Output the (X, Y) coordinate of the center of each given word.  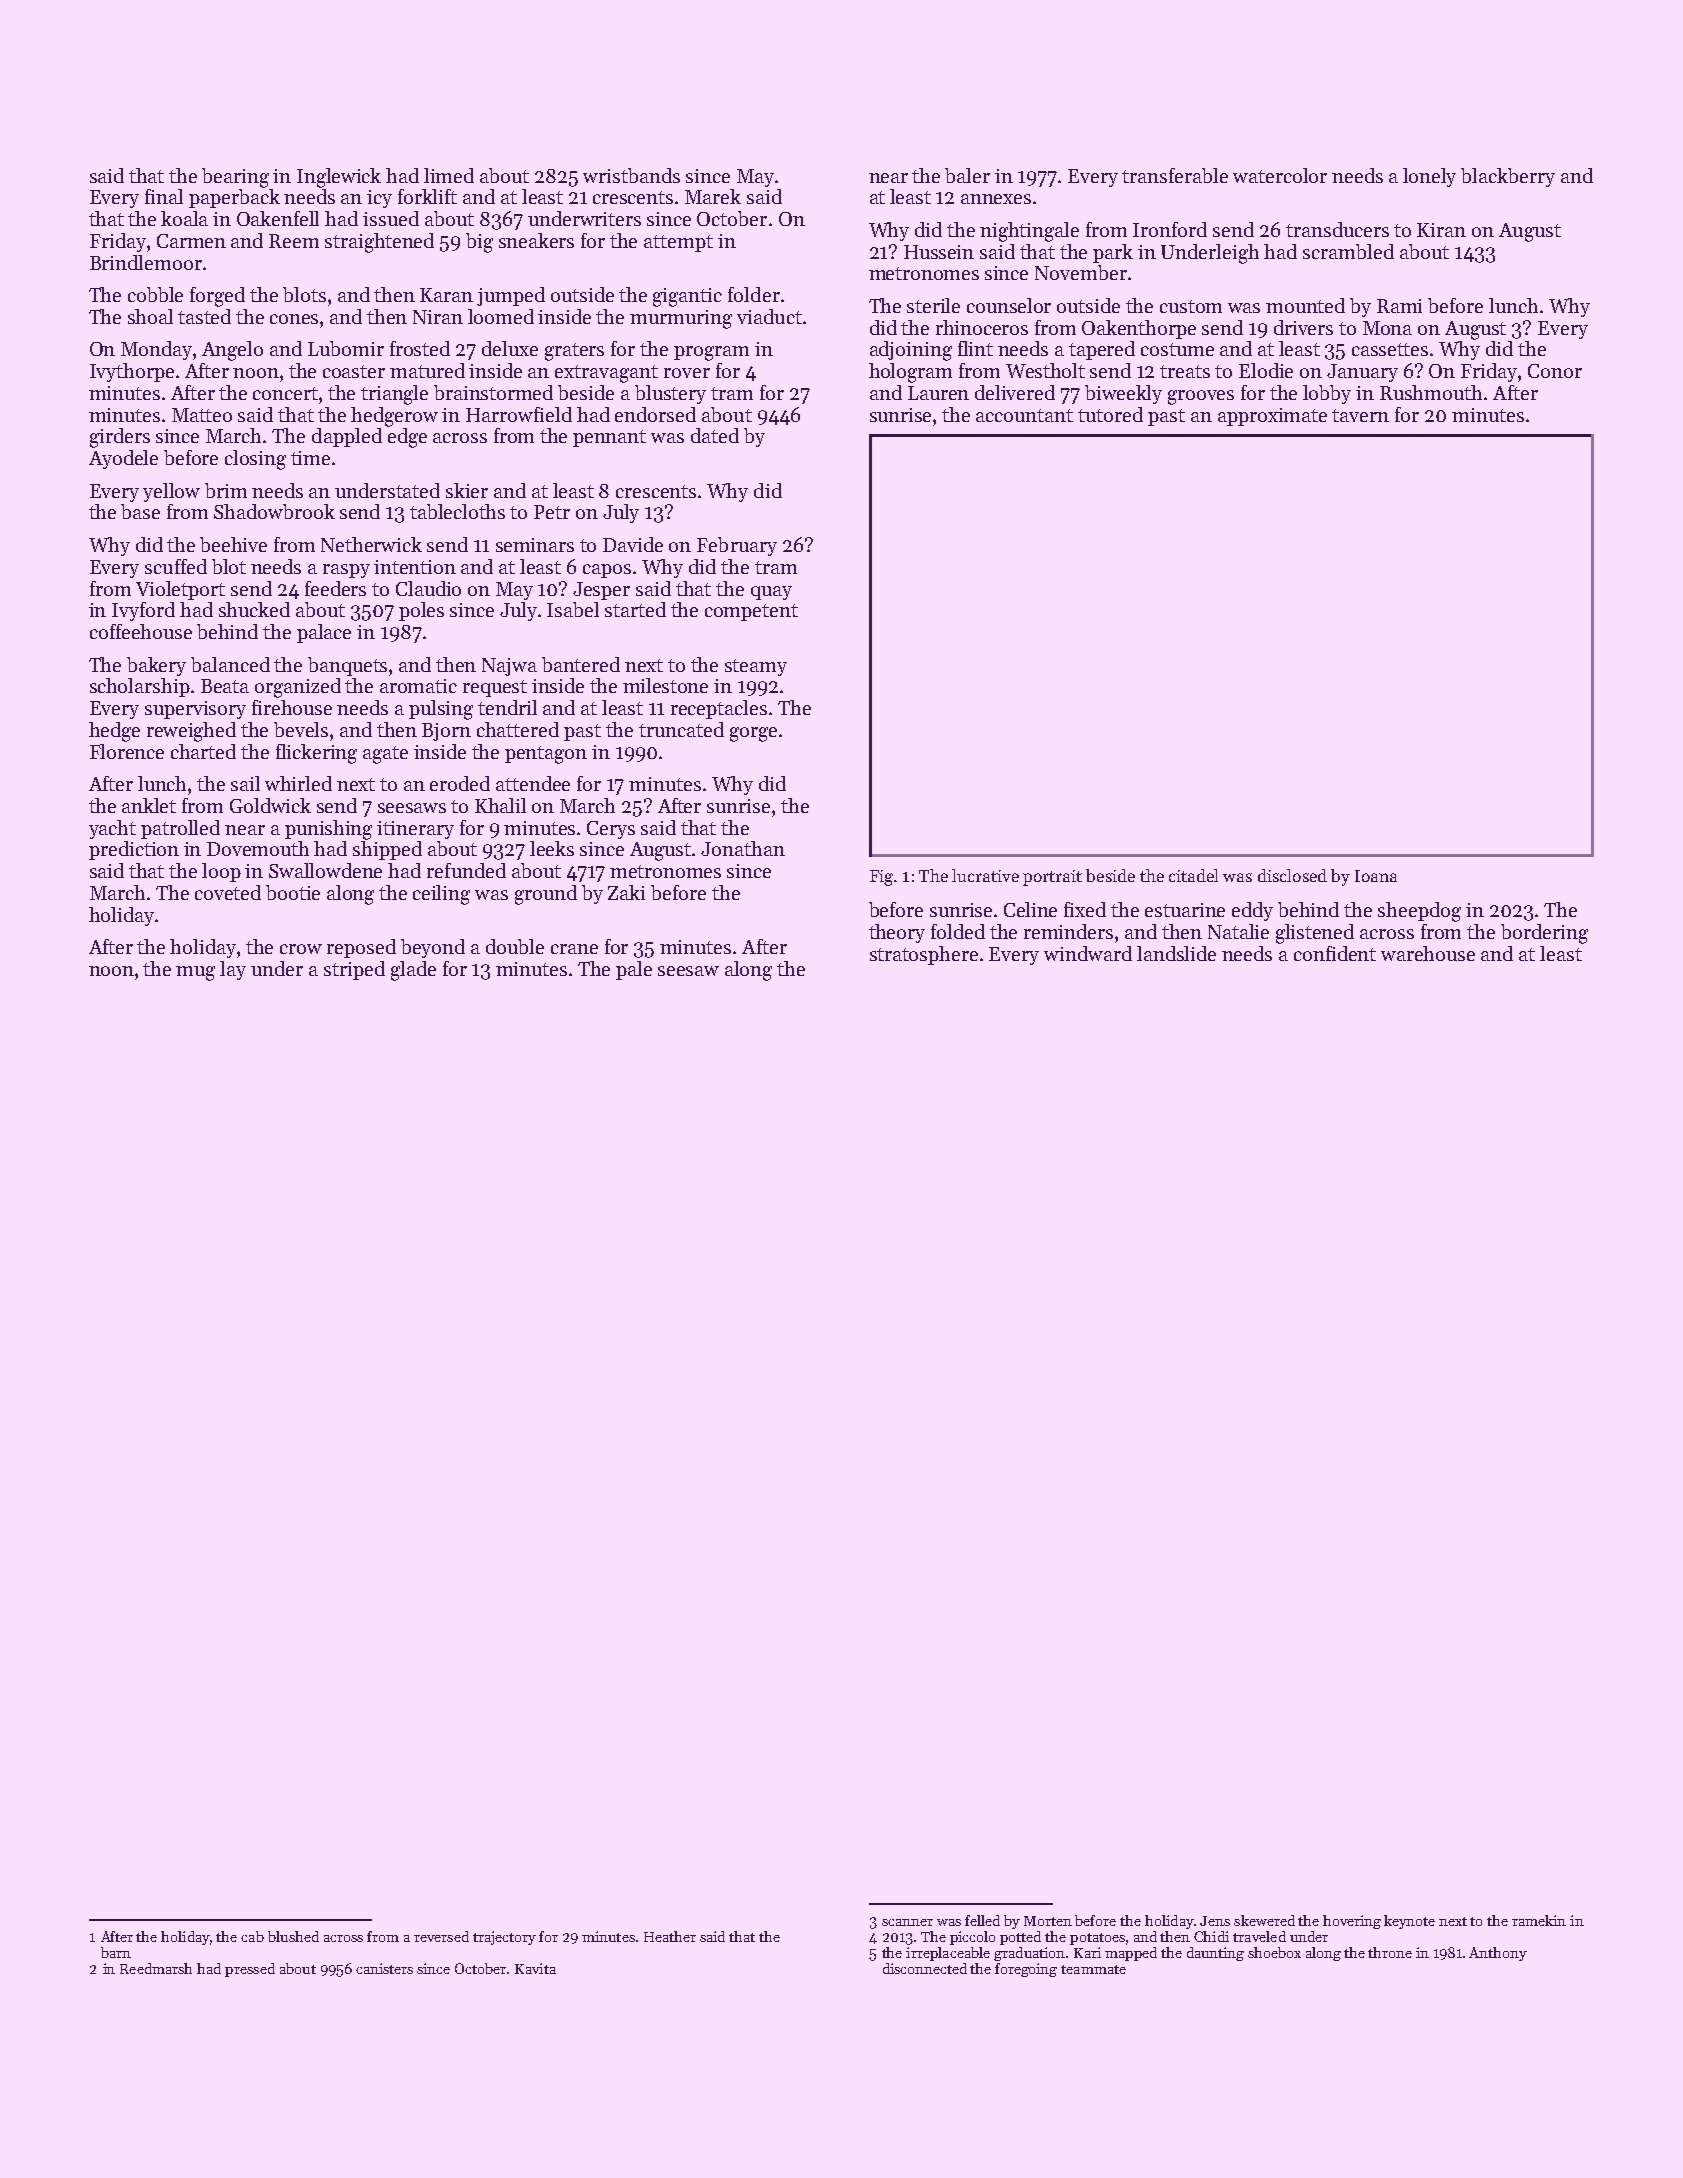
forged (217, 297)
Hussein (939, 252)
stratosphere (924, 955)
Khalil (500, 805)
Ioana (1376, 876)
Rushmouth (1431, 392)
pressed (250, 1970)
